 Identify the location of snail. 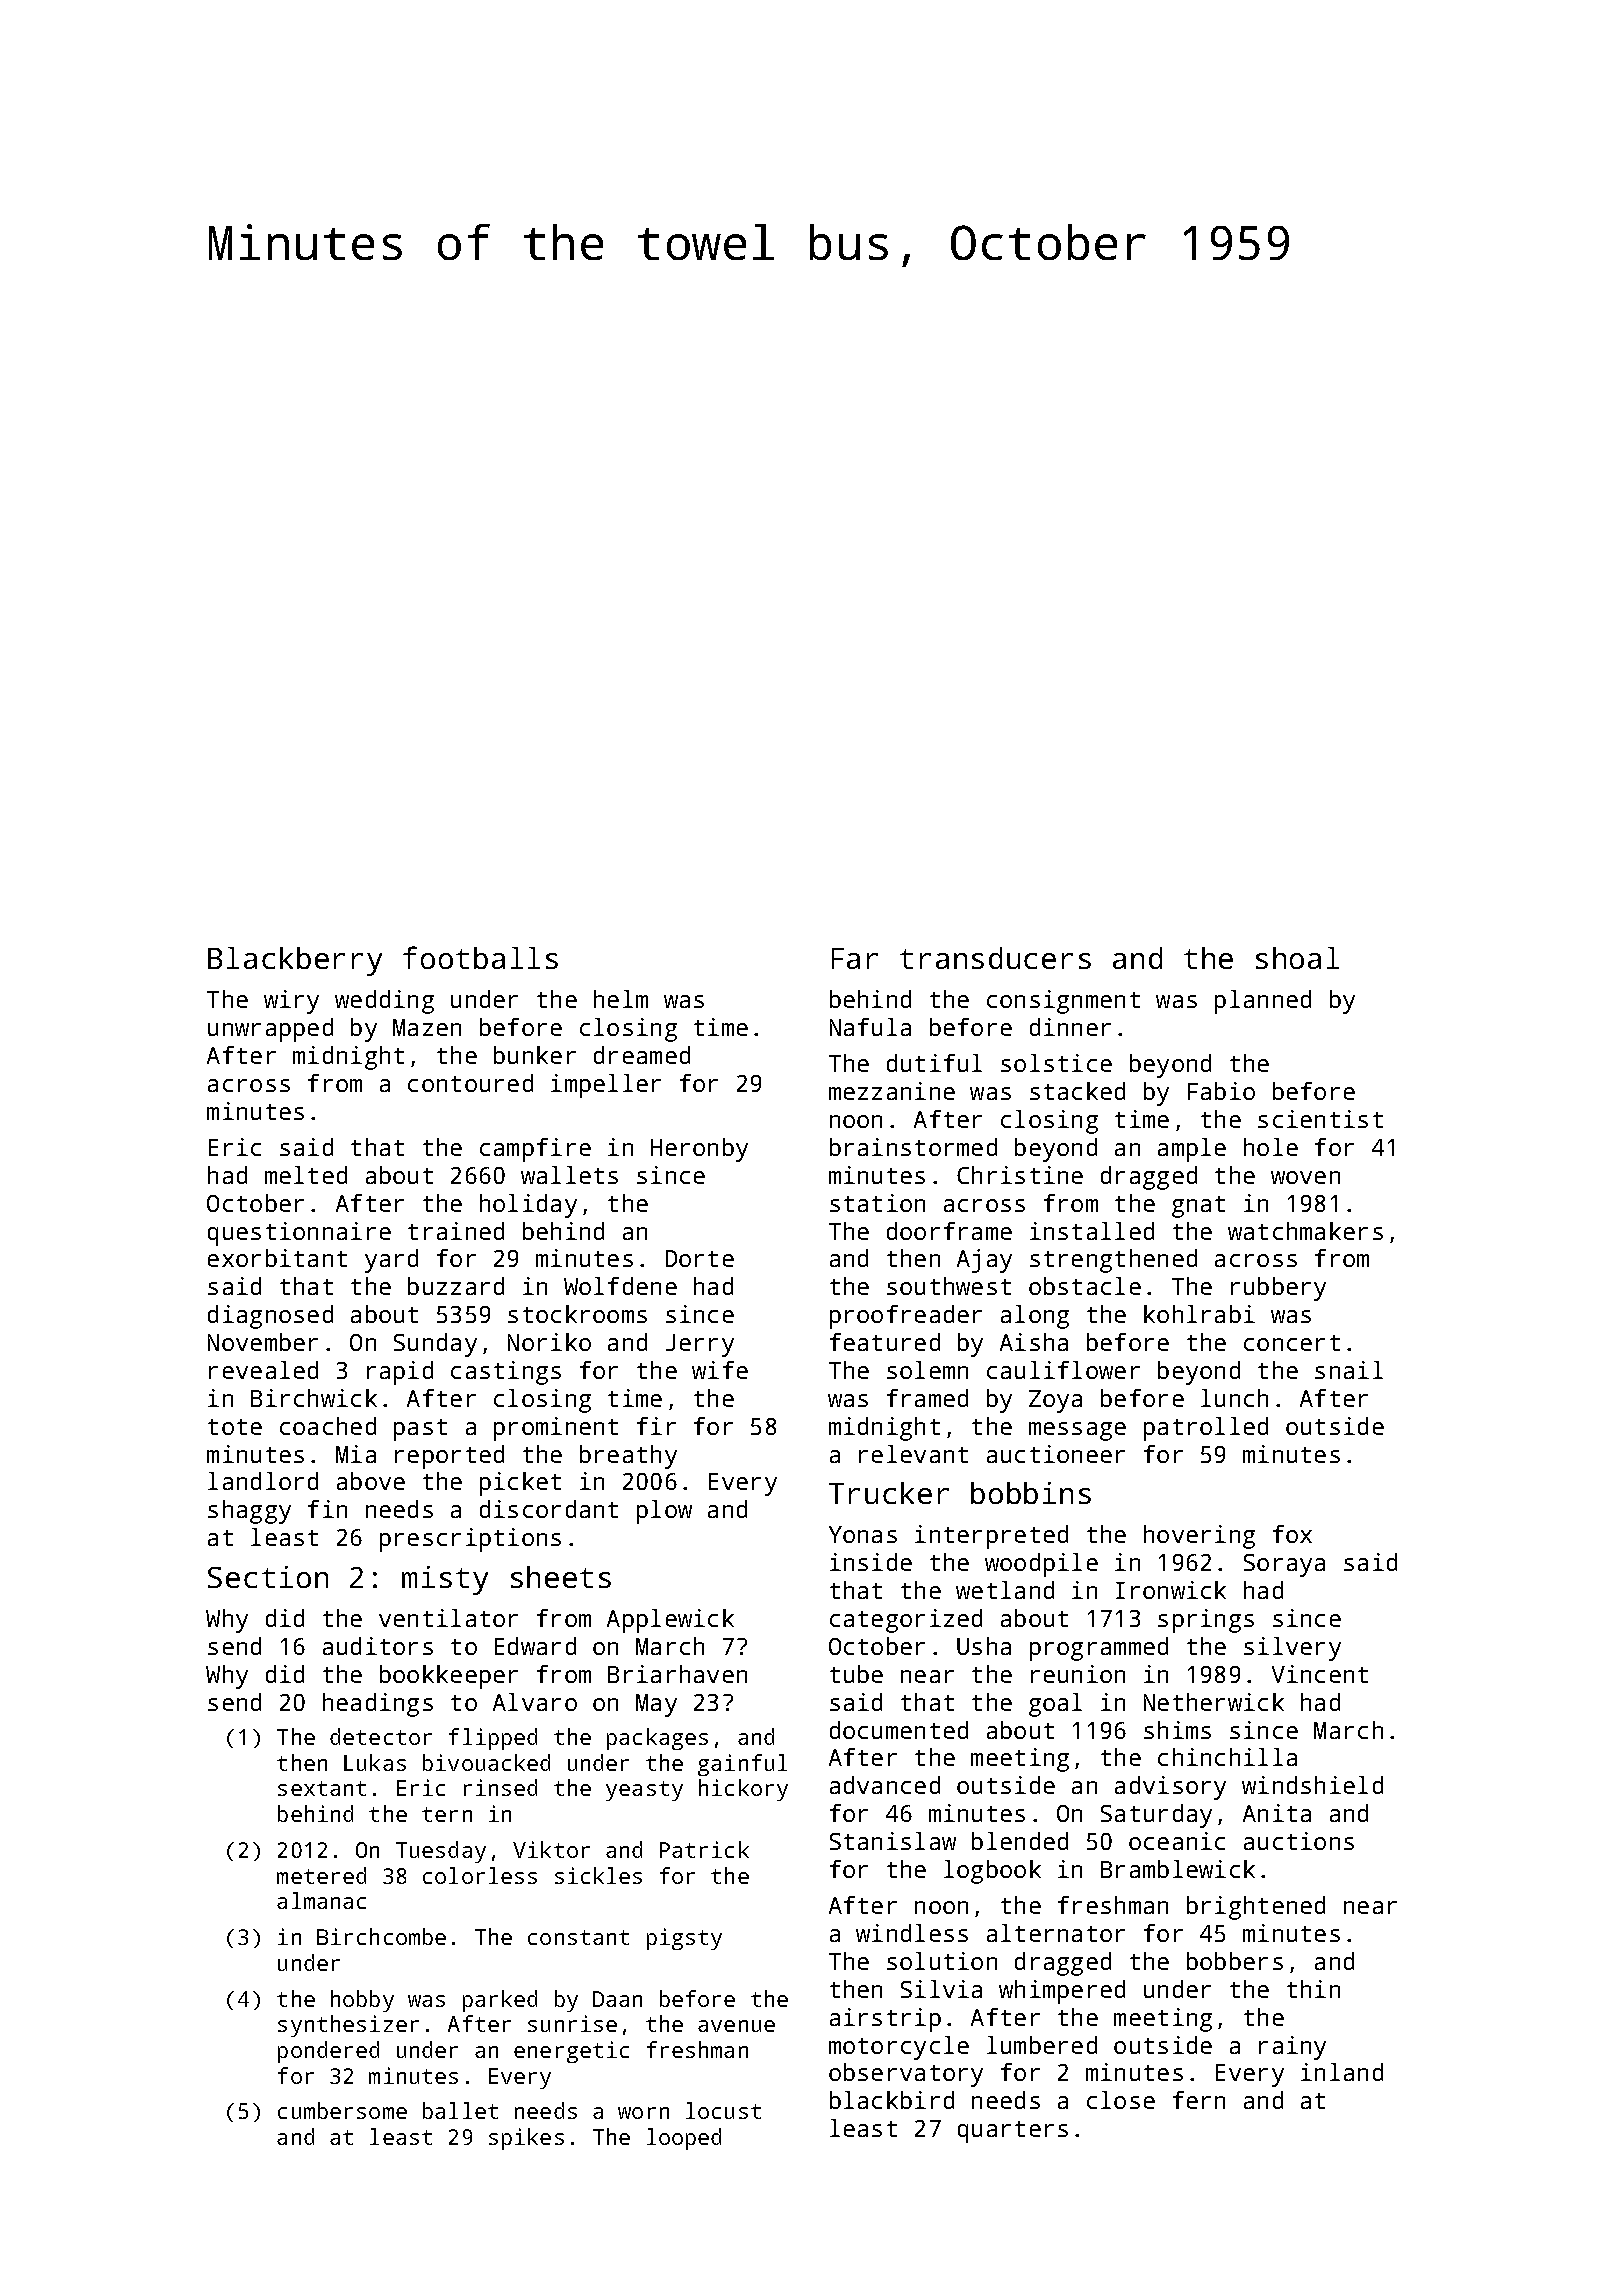
(1349, 1370).
